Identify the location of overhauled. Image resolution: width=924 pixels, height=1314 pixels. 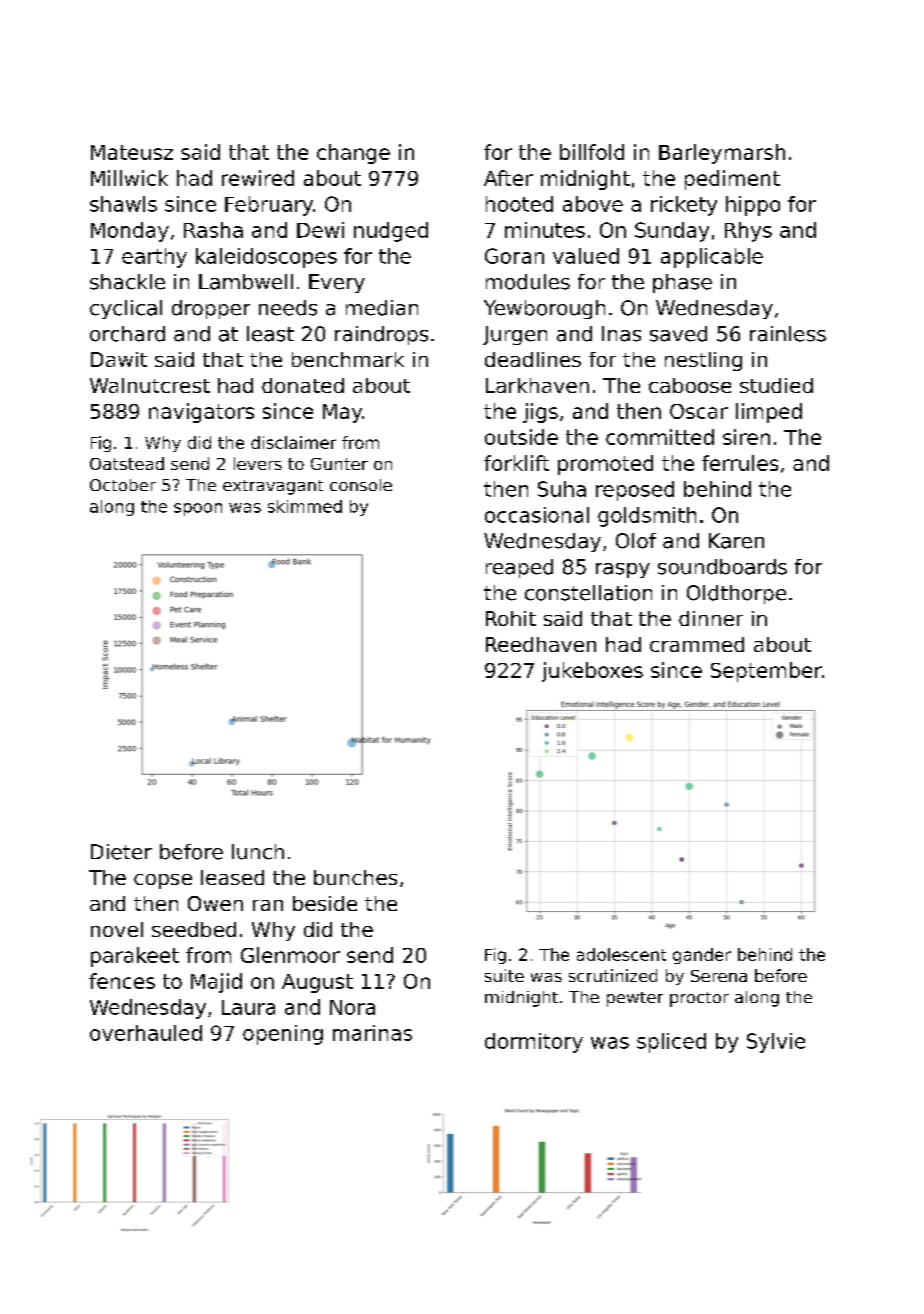
(146, 1033).
